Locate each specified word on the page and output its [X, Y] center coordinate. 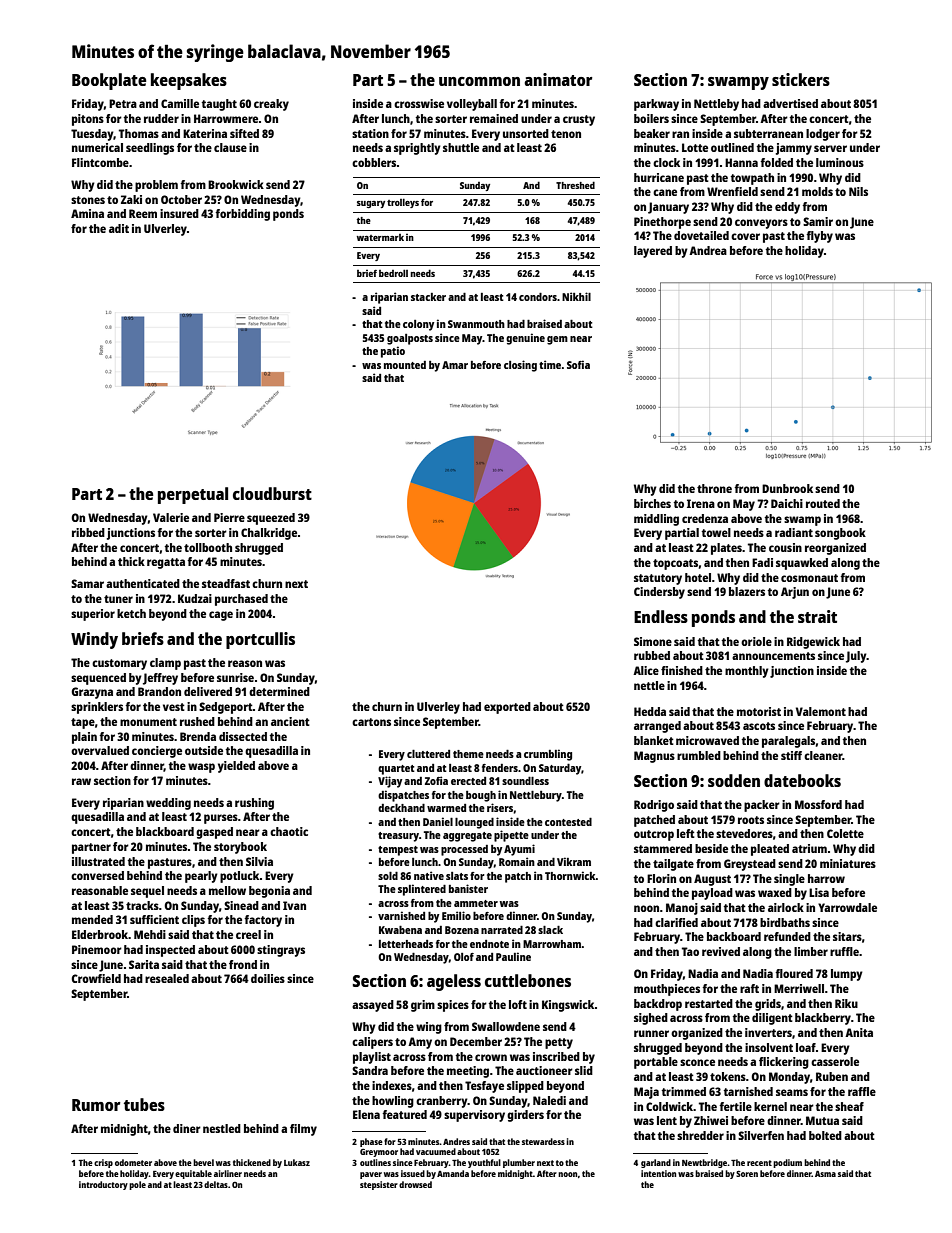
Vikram [574, 861]
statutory [658, 579]
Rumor [96, 1105]
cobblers [374, 162]
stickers [801, 79]
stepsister [379, 1185]
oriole [756, 641]
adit [119, 228]
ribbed [88, 532]
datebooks [802, 780]
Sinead [241, 905]
